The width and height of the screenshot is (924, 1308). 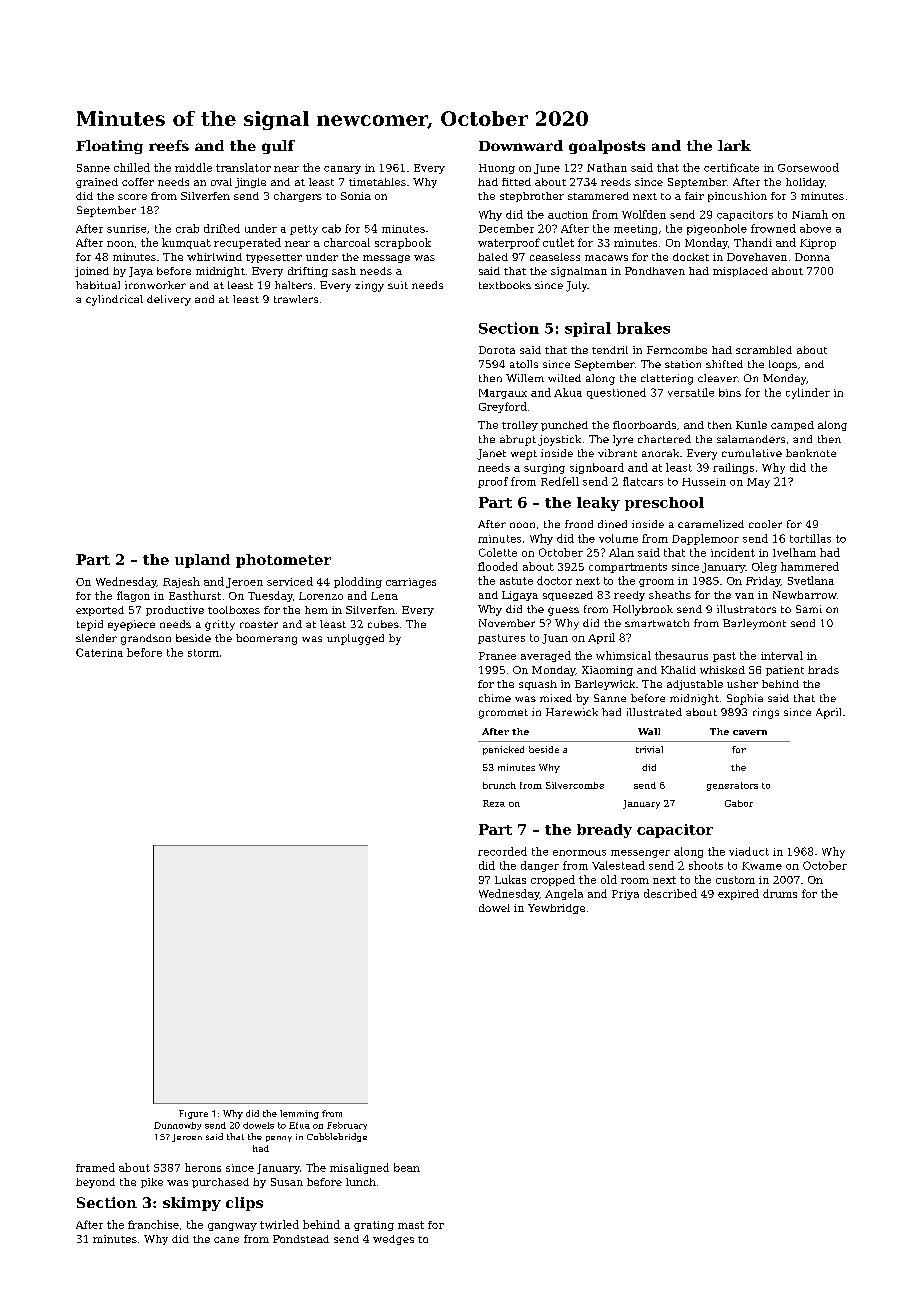 I want to click on Dorota, so click(x=497, y=350).
